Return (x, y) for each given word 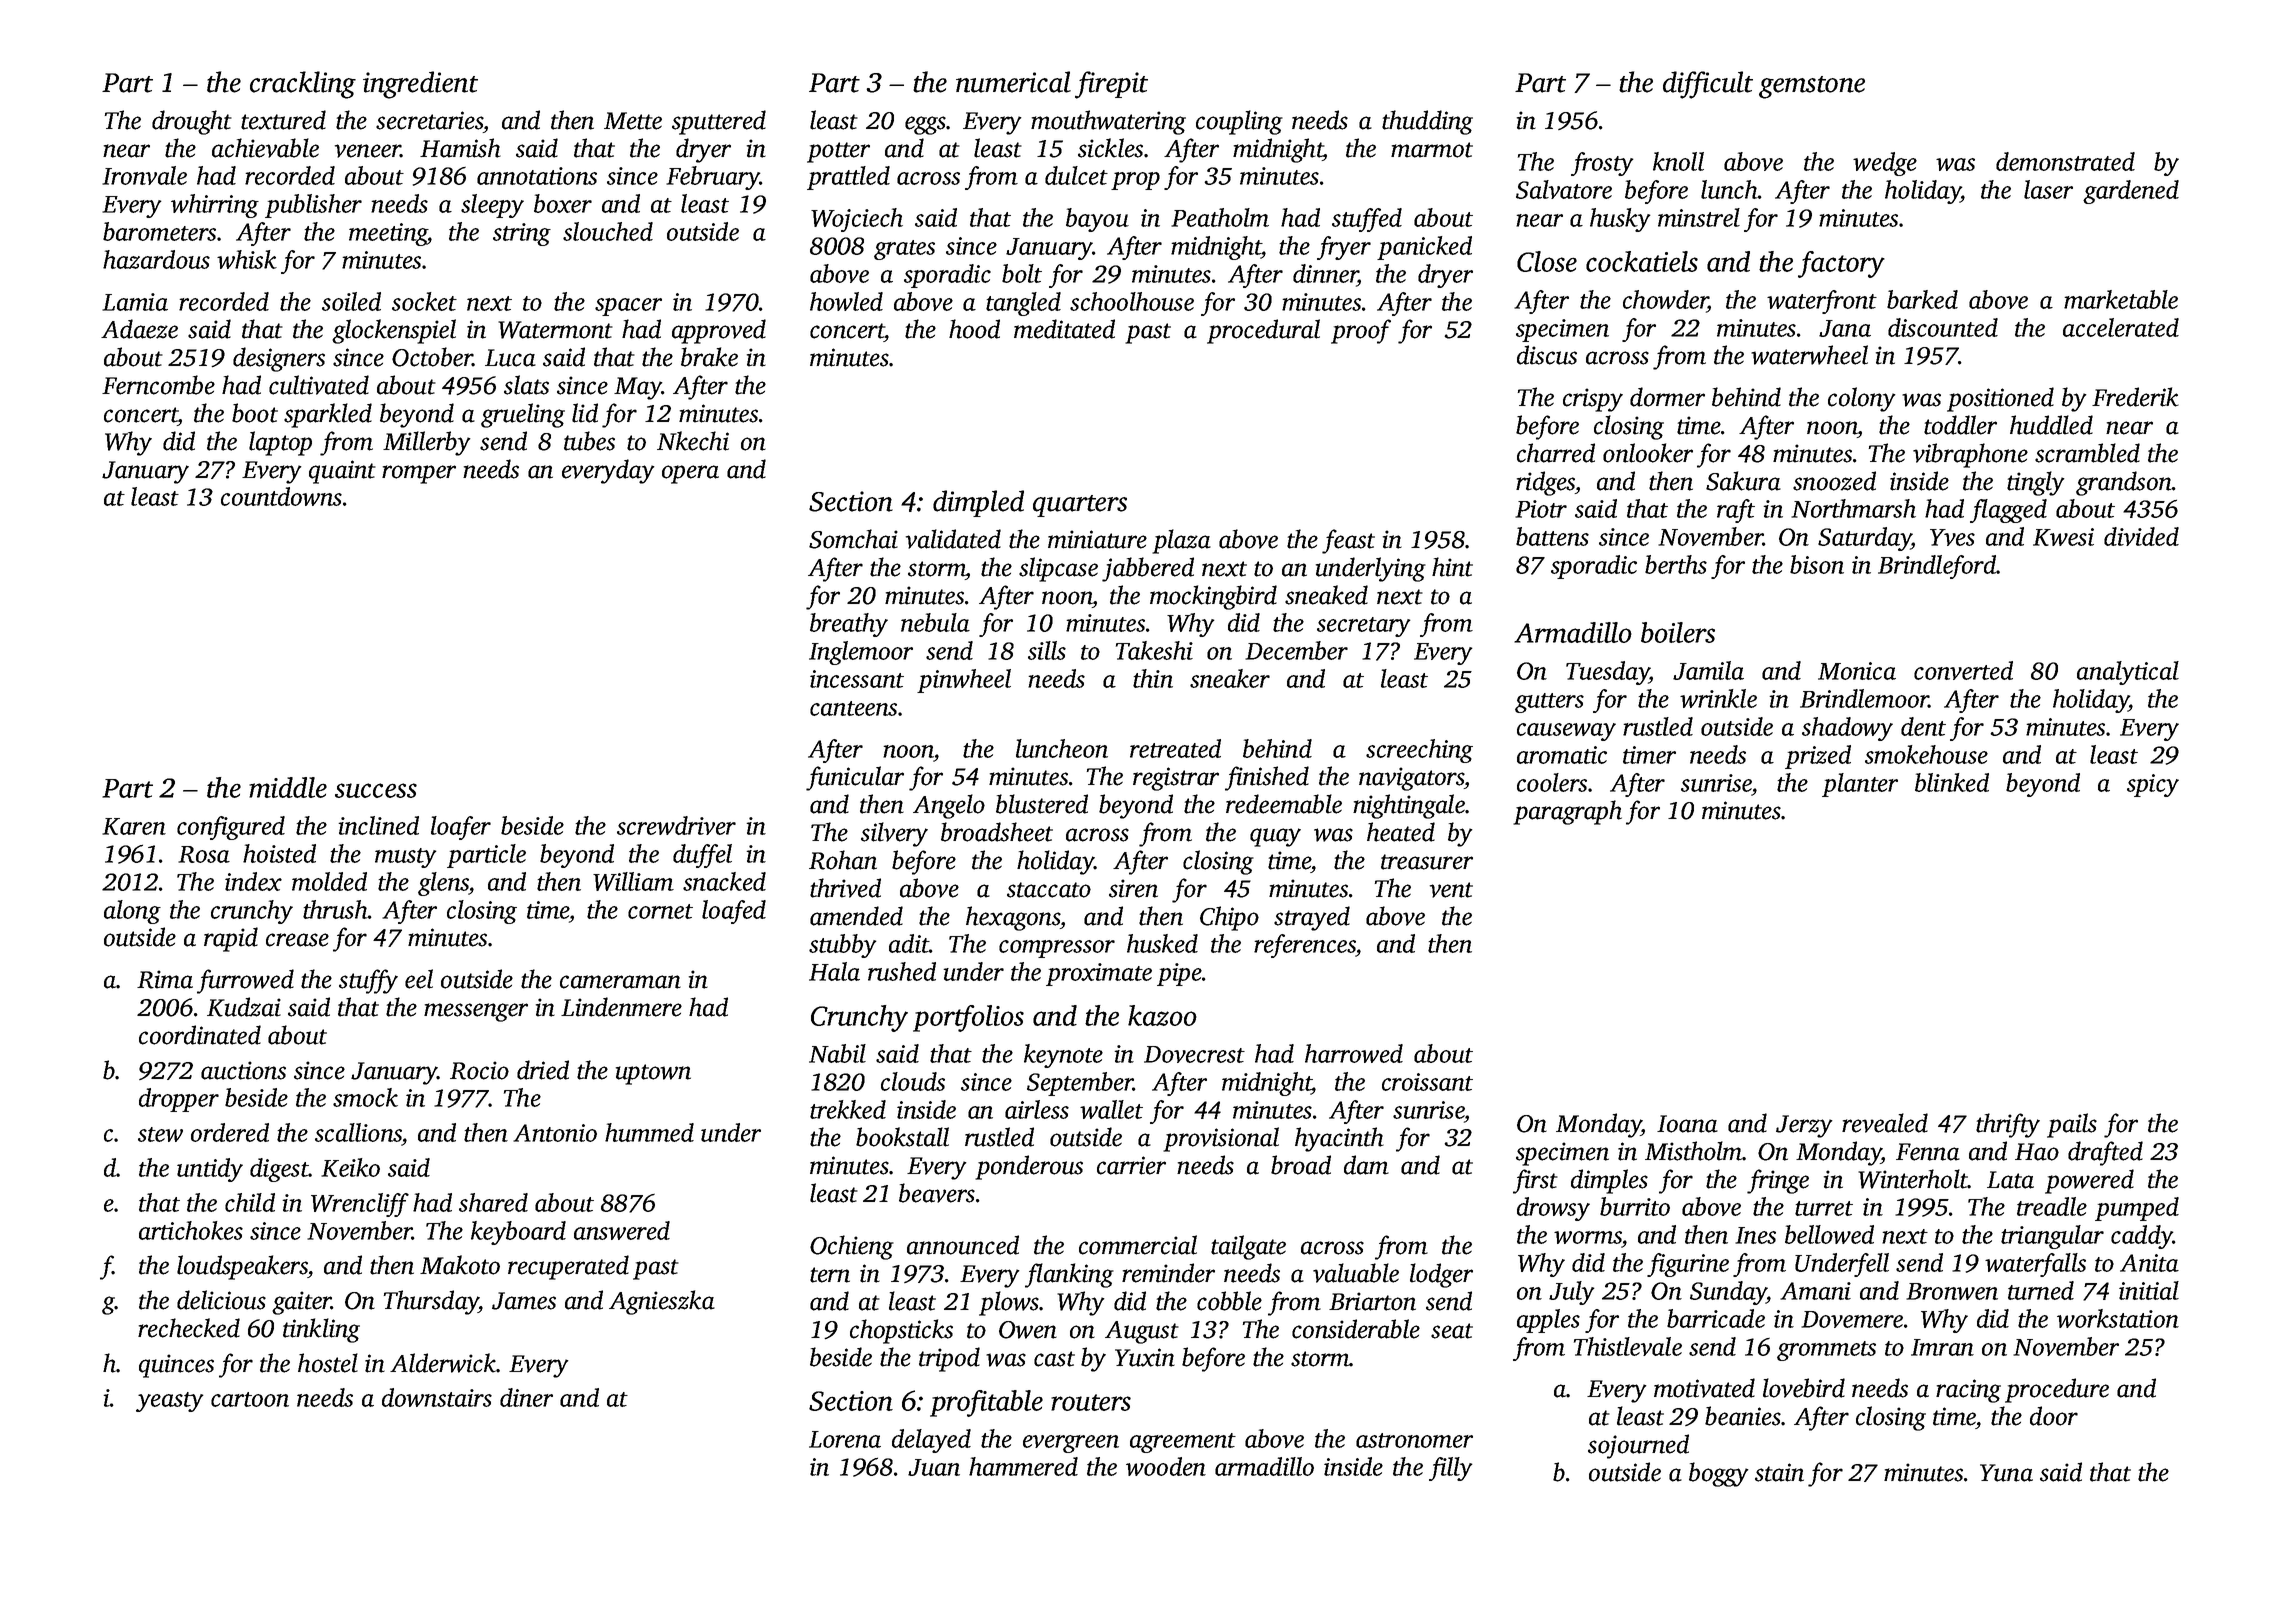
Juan (934, 1467)
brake (709, 357)
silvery (894, 834)
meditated (1064, 329)
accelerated (2121, 327)
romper (419, 474)
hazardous (156, 259)
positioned (2000, 399)
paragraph (1567, 812)
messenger (476, 1012)
